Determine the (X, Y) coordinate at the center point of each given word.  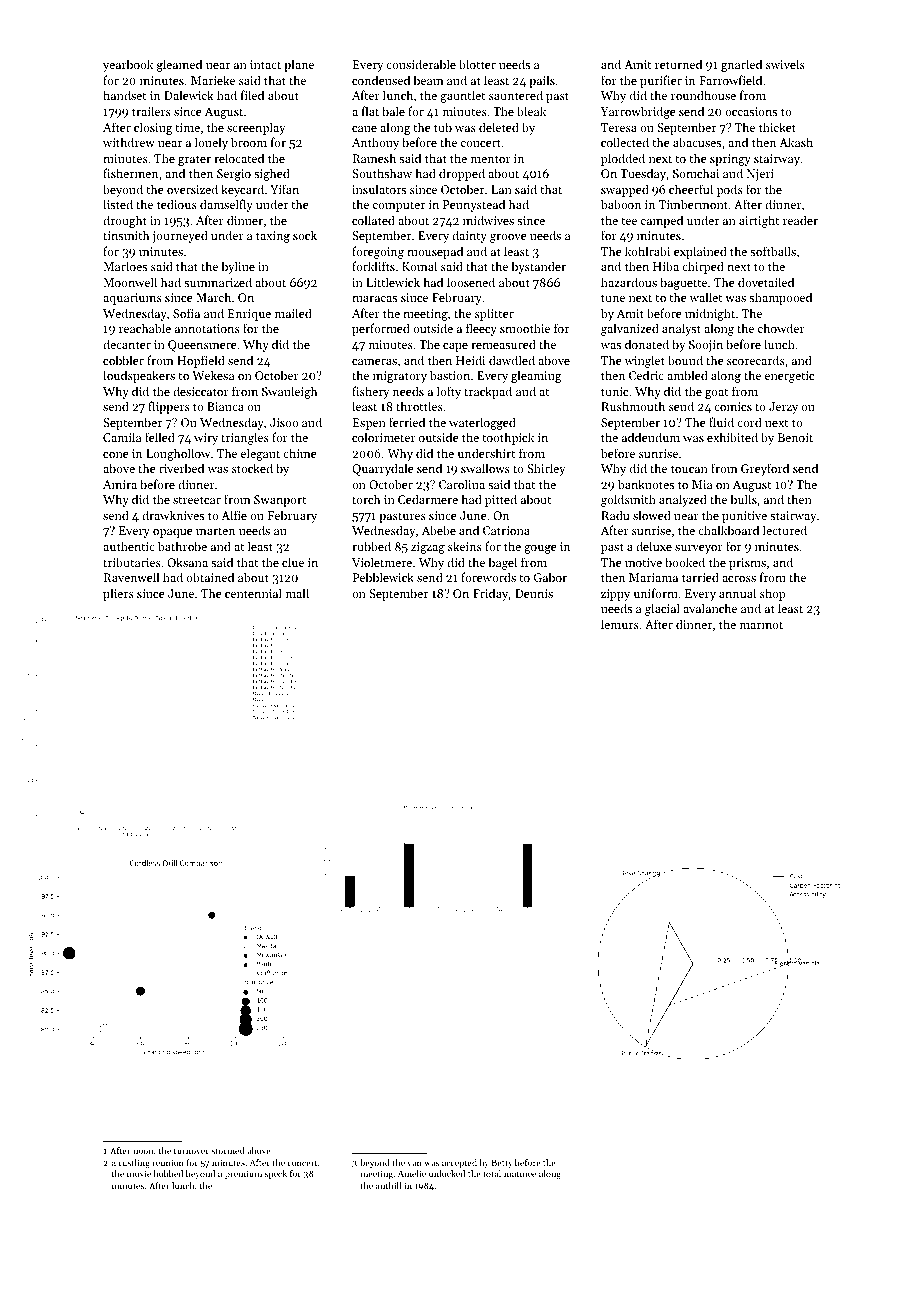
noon (143, 1151)
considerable (421, 64)
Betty (502, 1163)
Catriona (506, 530)
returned (678, 64)
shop (772, 594)
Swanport (280, 501)
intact (265, 64)
